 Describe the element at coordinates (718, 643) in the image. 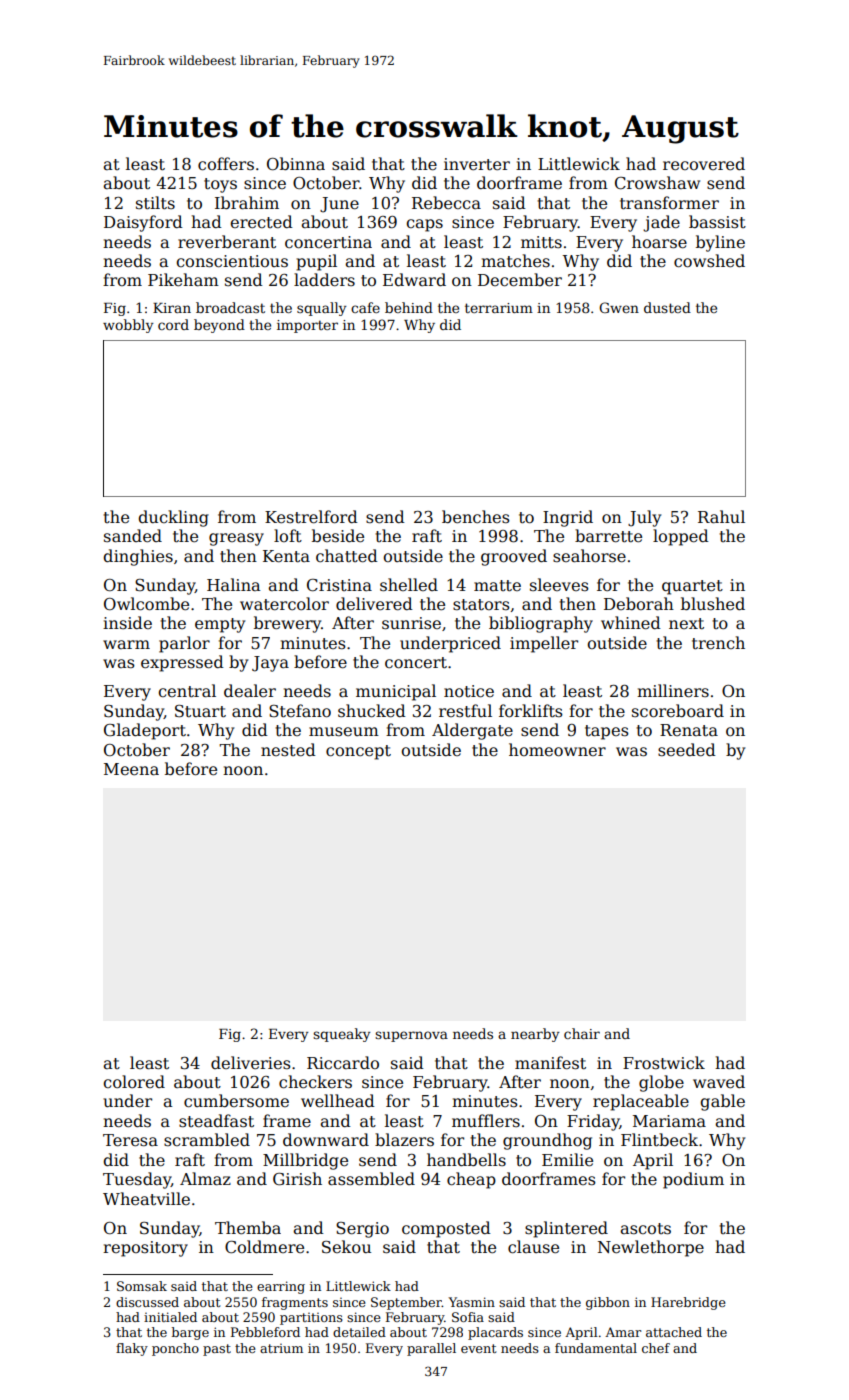

I see `trench` at that location.
